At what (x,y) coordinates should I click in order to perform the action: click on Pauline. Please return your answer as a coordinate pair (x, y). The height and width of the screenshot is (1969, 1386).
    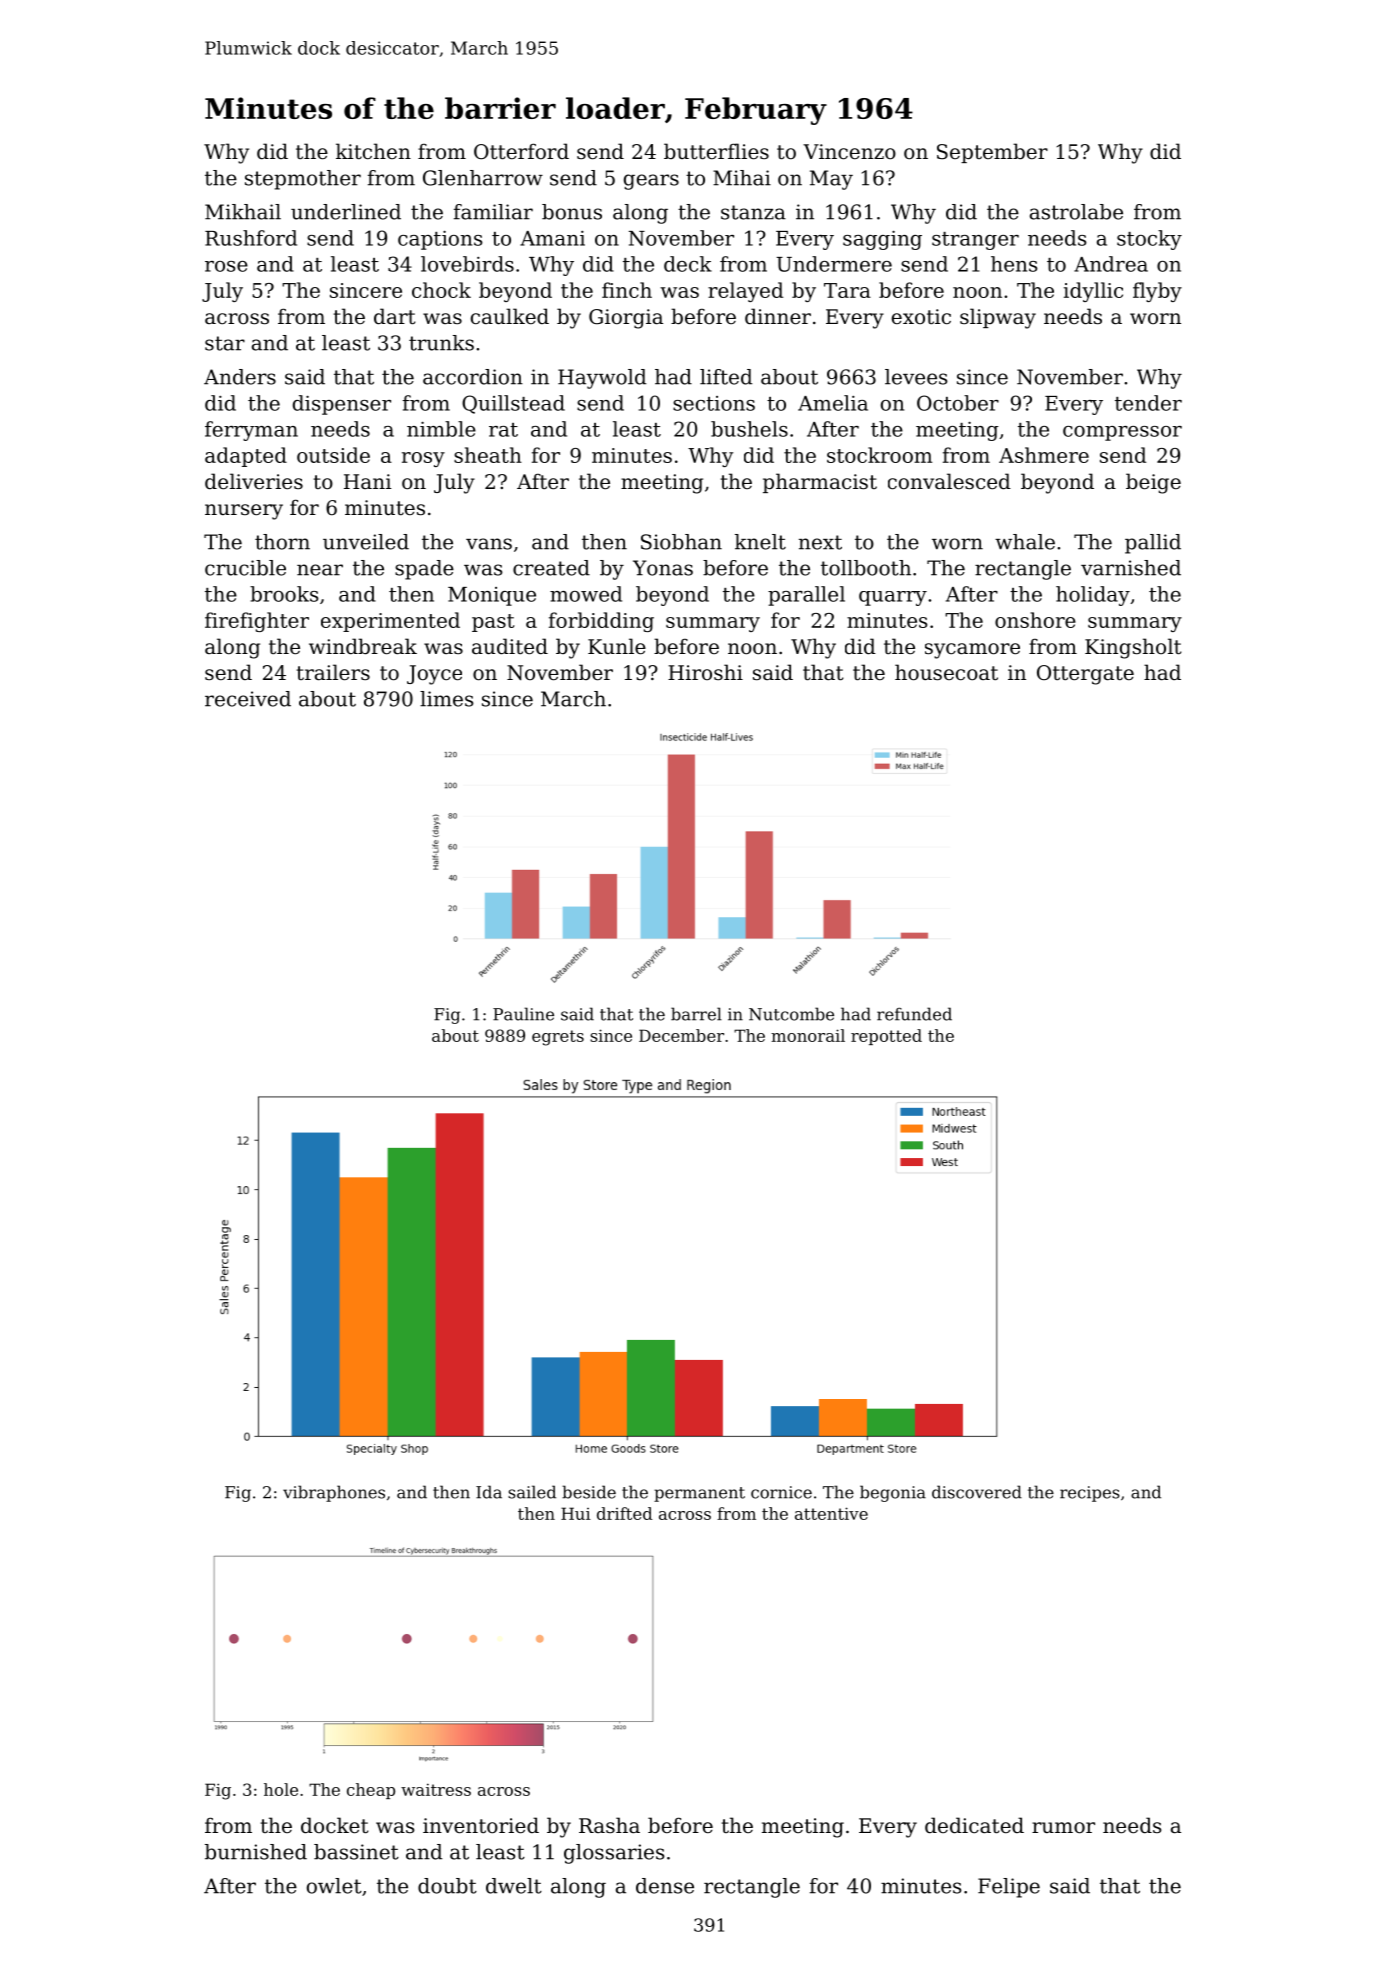
    Looking at the image, I should click on (523, 1014).
